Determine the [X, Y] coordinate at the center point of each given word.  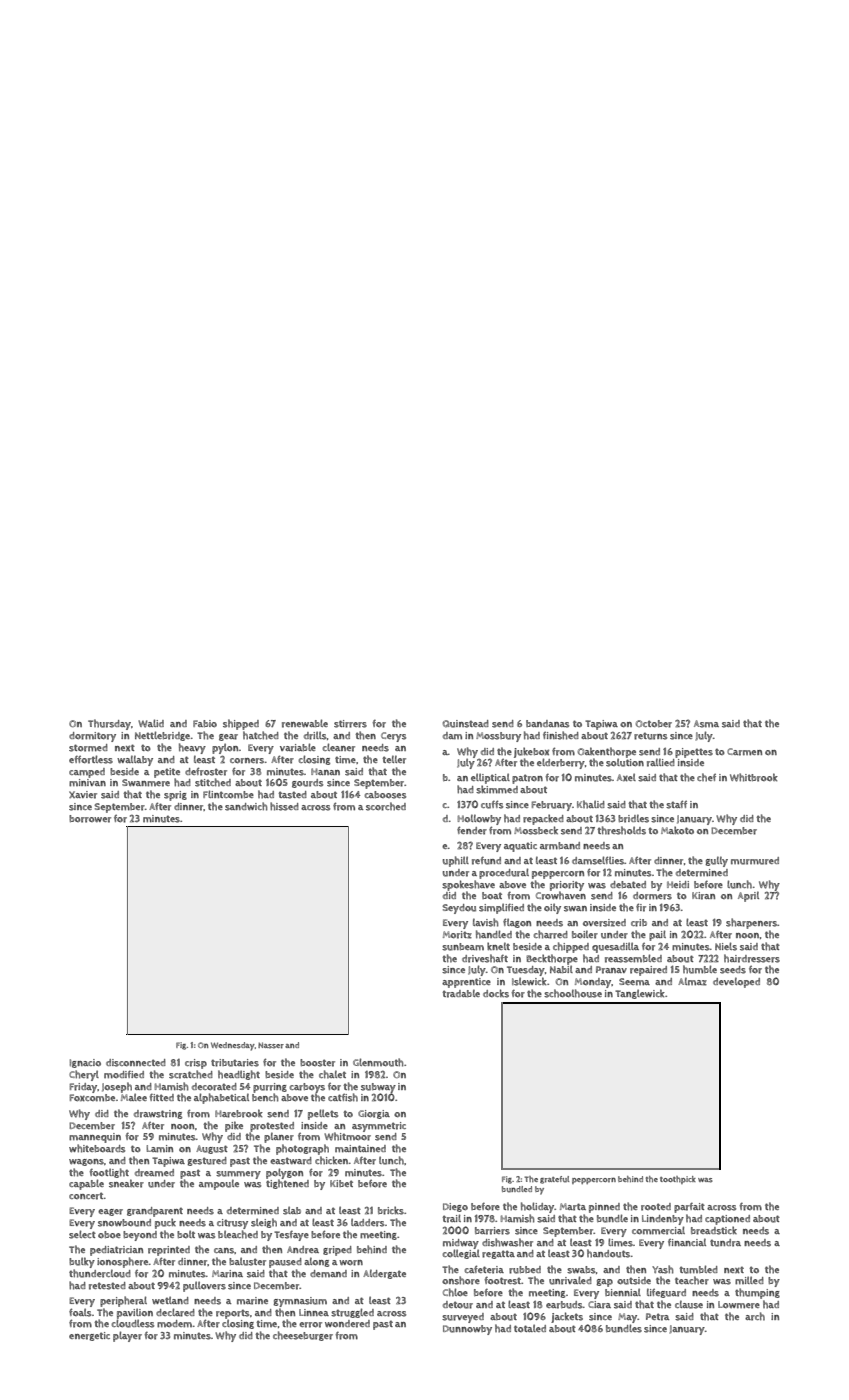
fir [641, 907]
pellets [323, 1114]
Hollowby [479, 819]
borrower [90, 819]
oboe [109, 1234]
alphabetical [221, 1098]
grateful [555, 1180]
